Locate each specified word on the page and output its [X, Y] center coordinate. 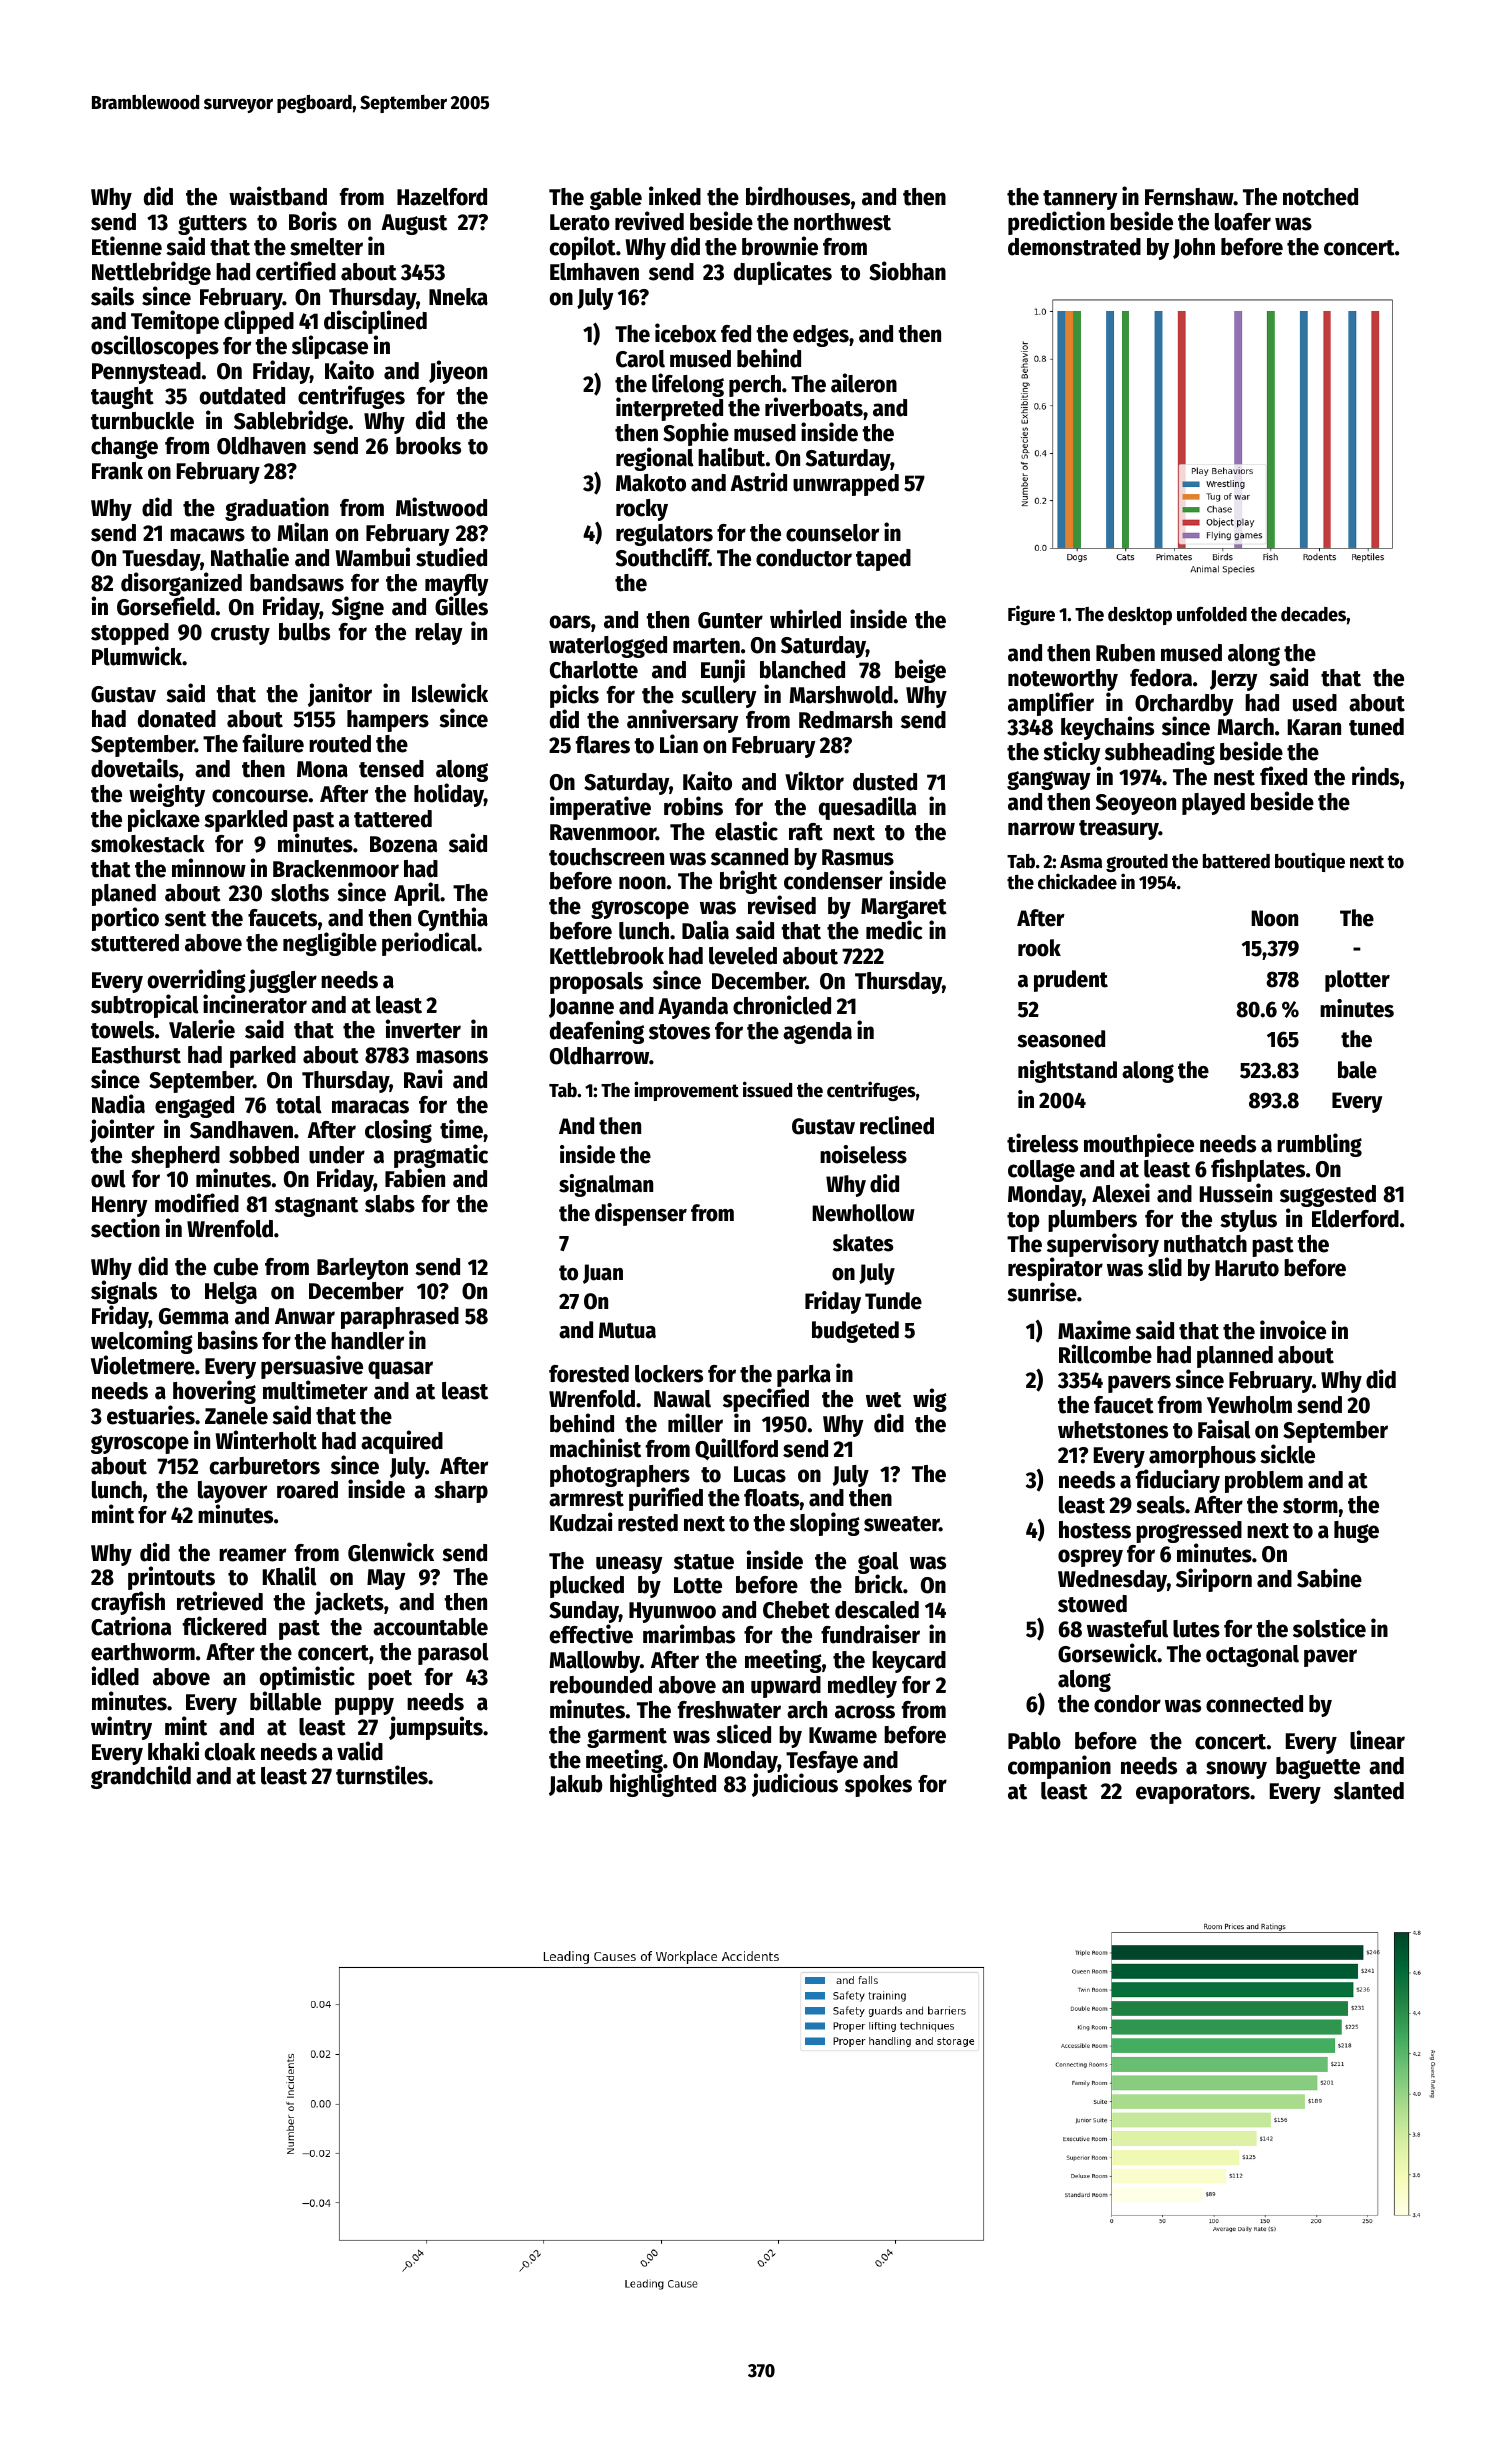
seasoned [1061, 1039]
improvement [686, 1091]
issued [767, 1089]
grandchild [141, 1777]
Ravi [423, 1079]
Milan [302, 532]
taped [883, 560]
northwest [842, 222]
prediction [1056, 223]
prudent [1071, 981]
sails [112, 296]
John [1194, 248]
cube [236, 1267]
